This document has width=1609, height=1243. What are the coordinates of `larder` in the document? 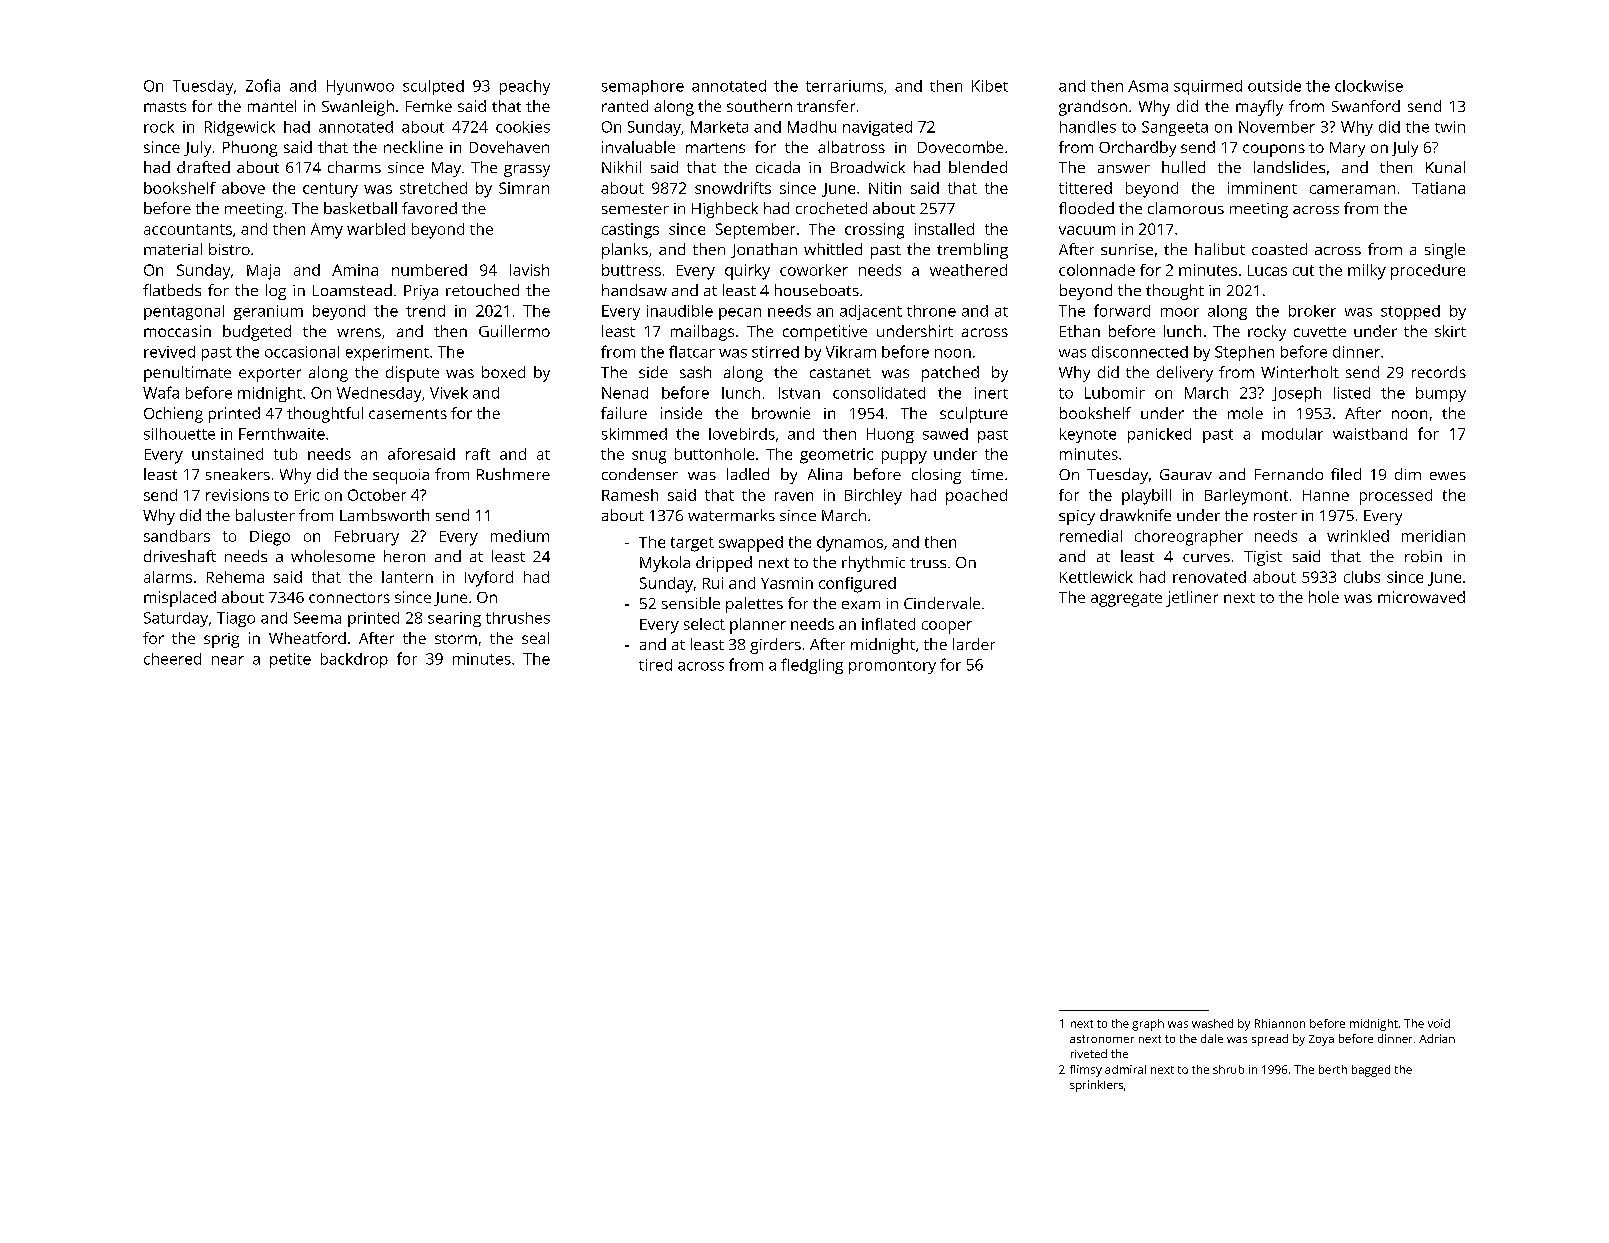 It's located at (974, 644).
